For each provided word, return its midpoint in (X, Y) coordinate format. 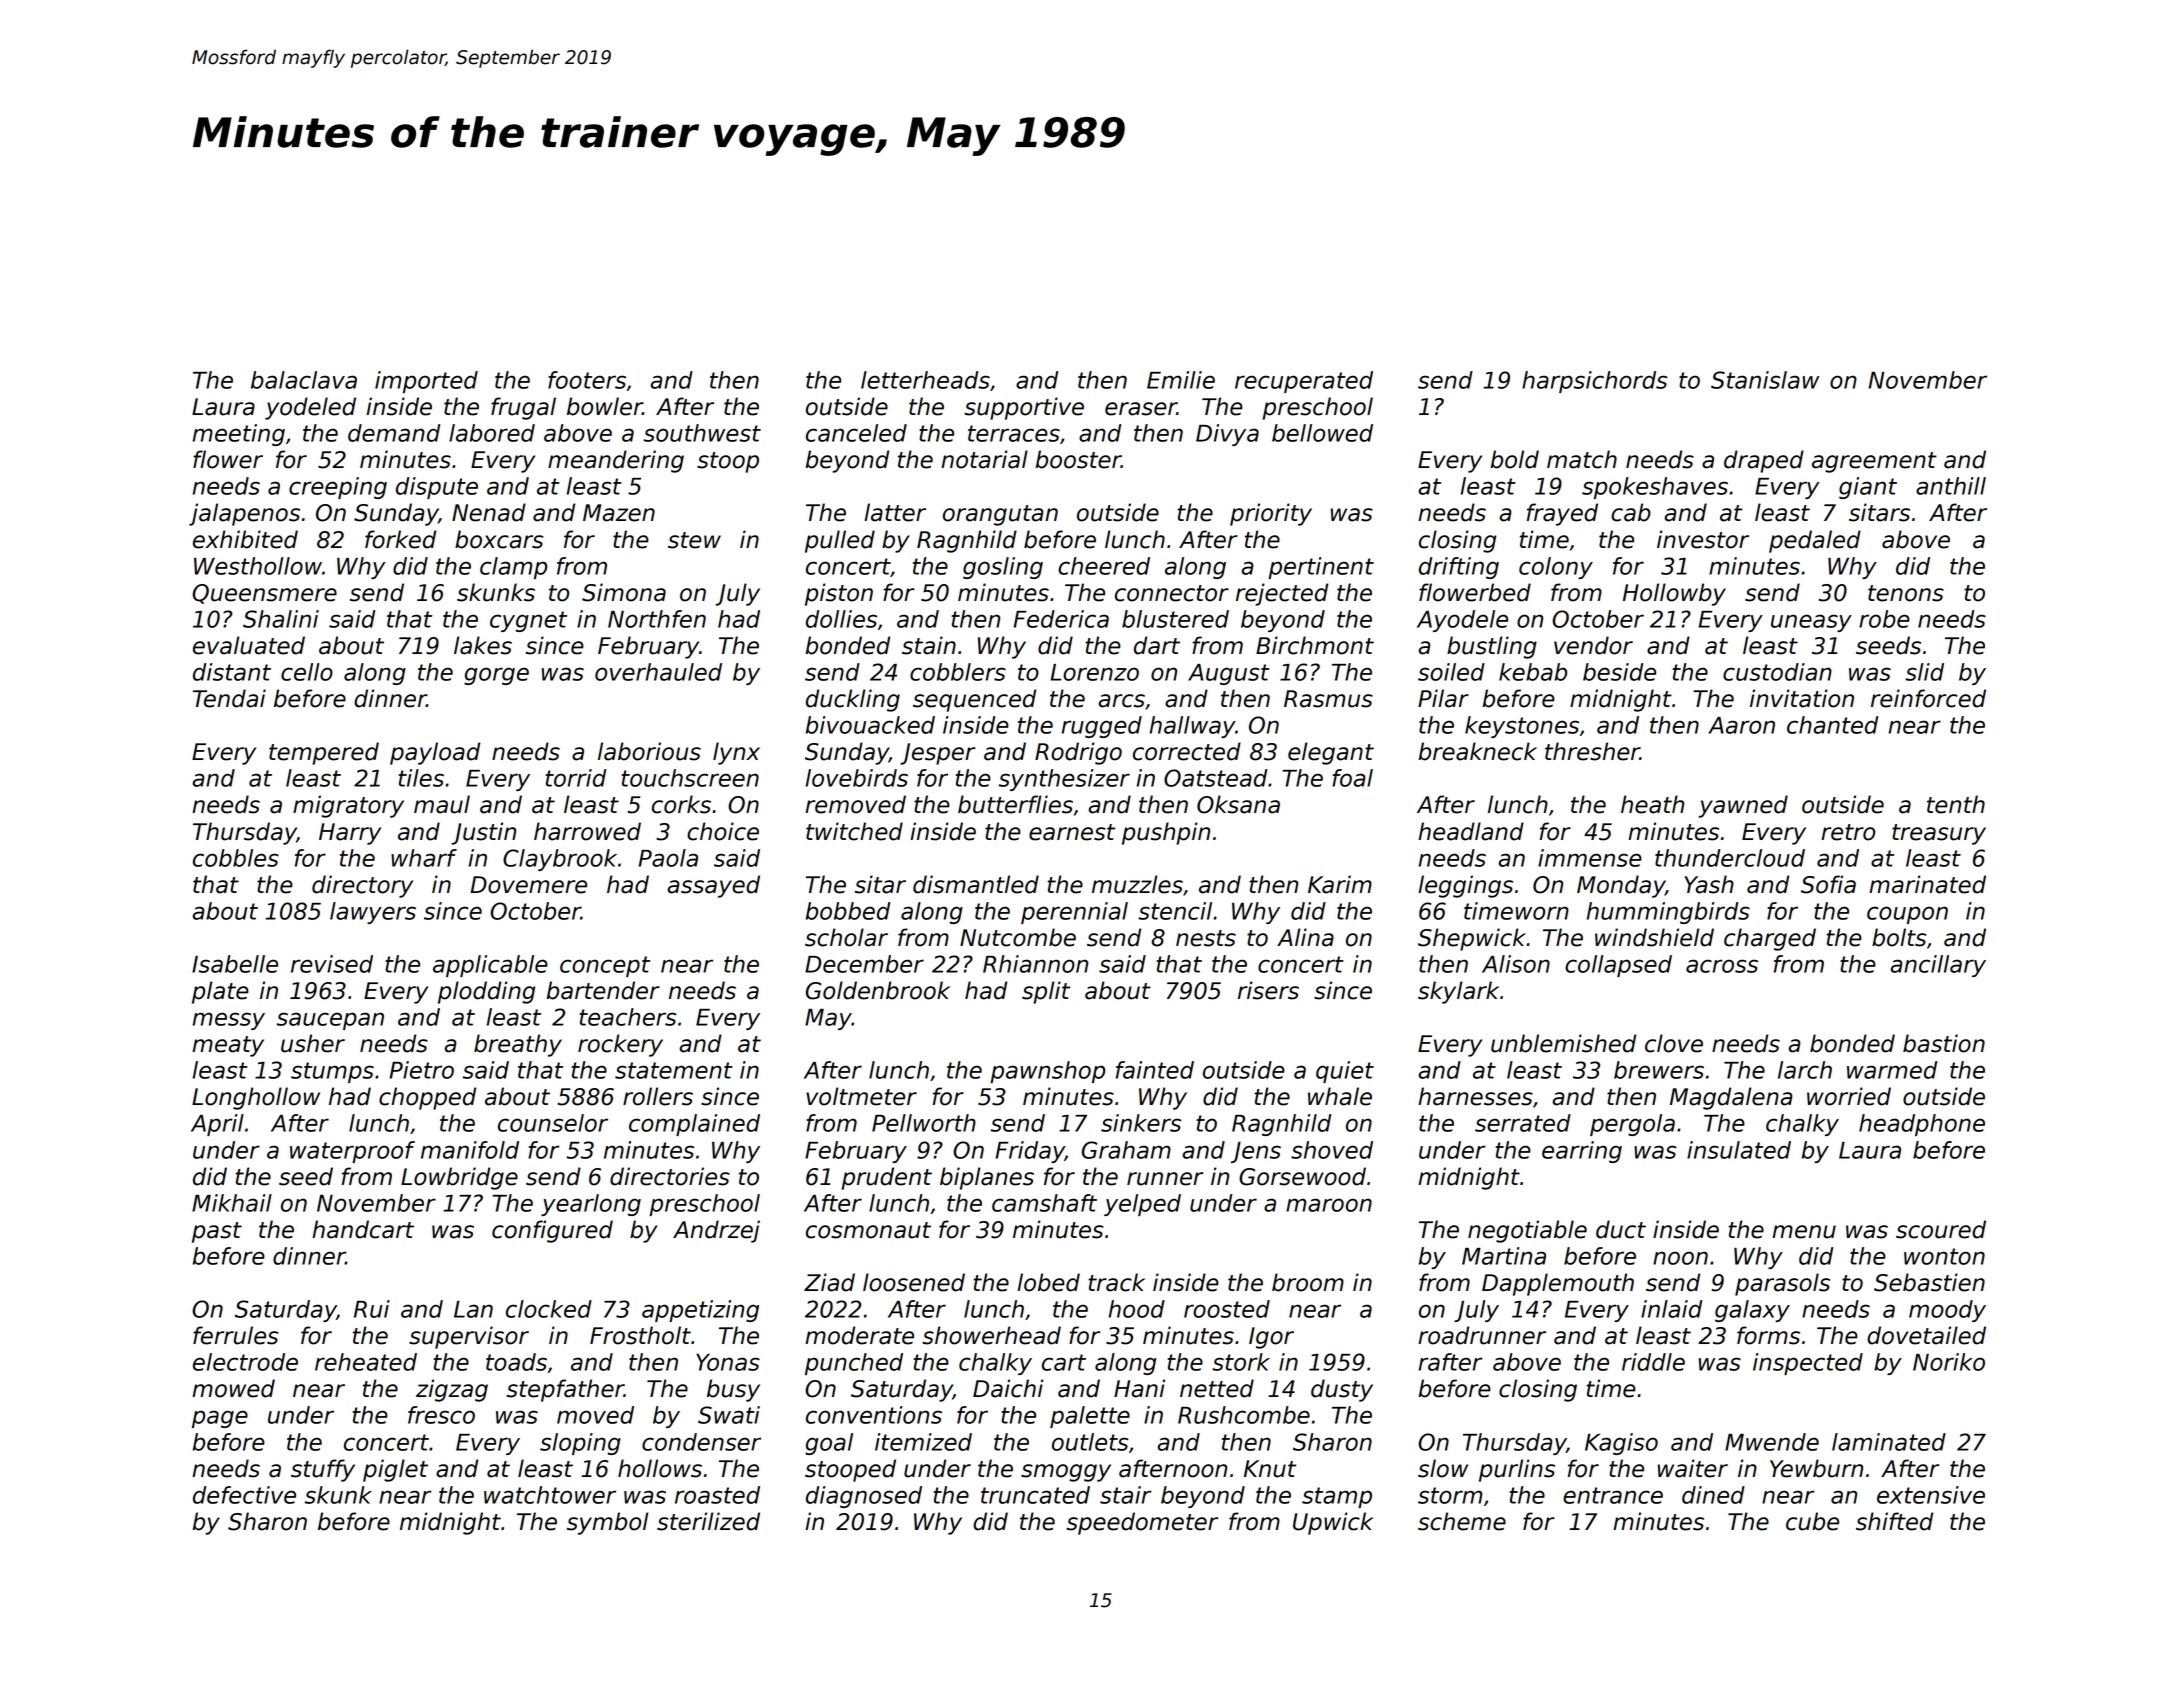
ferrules (235, 1335)
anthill (1951, 486)
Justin (484, 833)
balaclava (304, 380)
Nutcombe (1018, 937)
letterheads (925, 380)
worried (1849, 1096)
